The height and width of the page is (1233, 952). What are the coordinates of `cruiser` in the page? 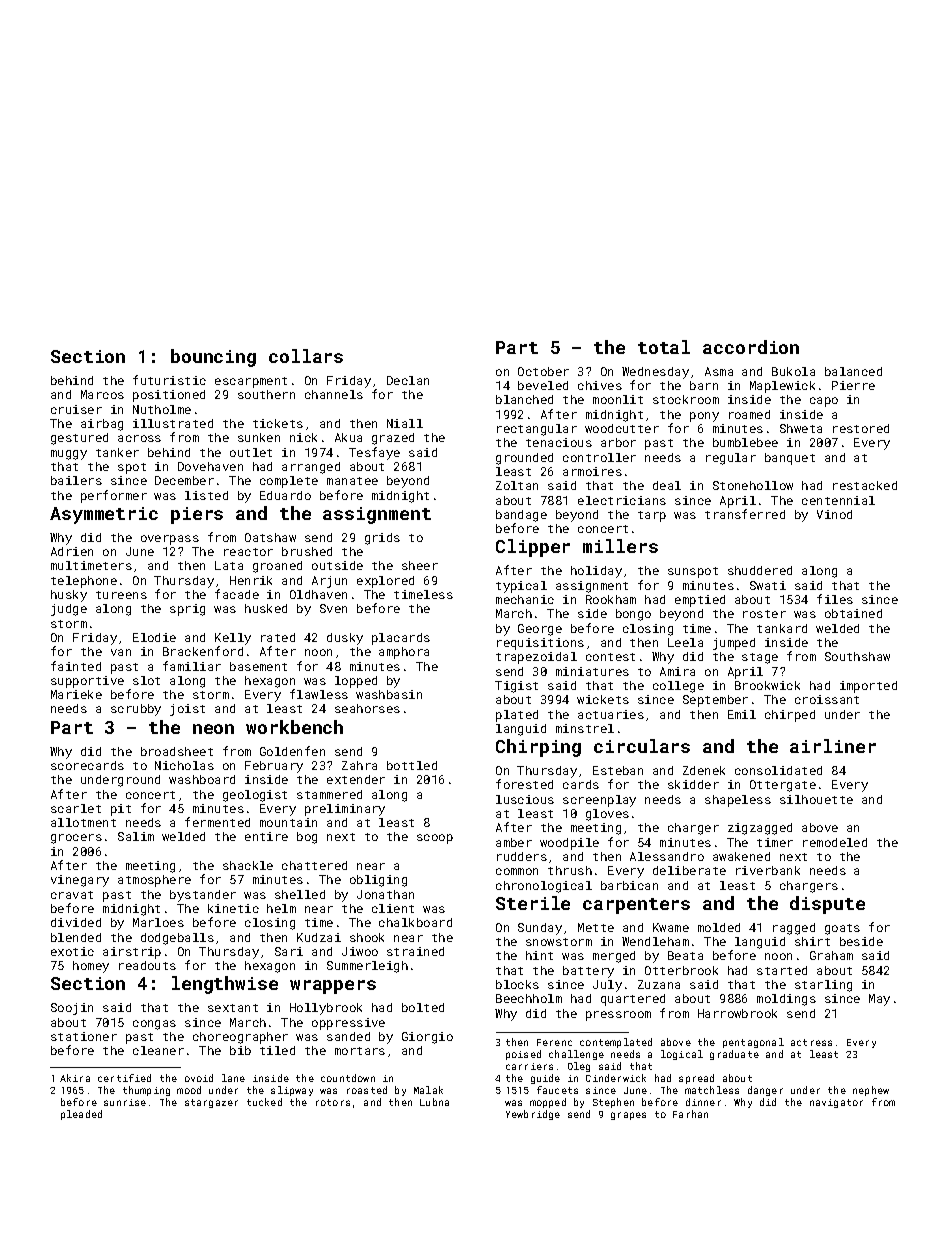 It's located at (76, 409).
